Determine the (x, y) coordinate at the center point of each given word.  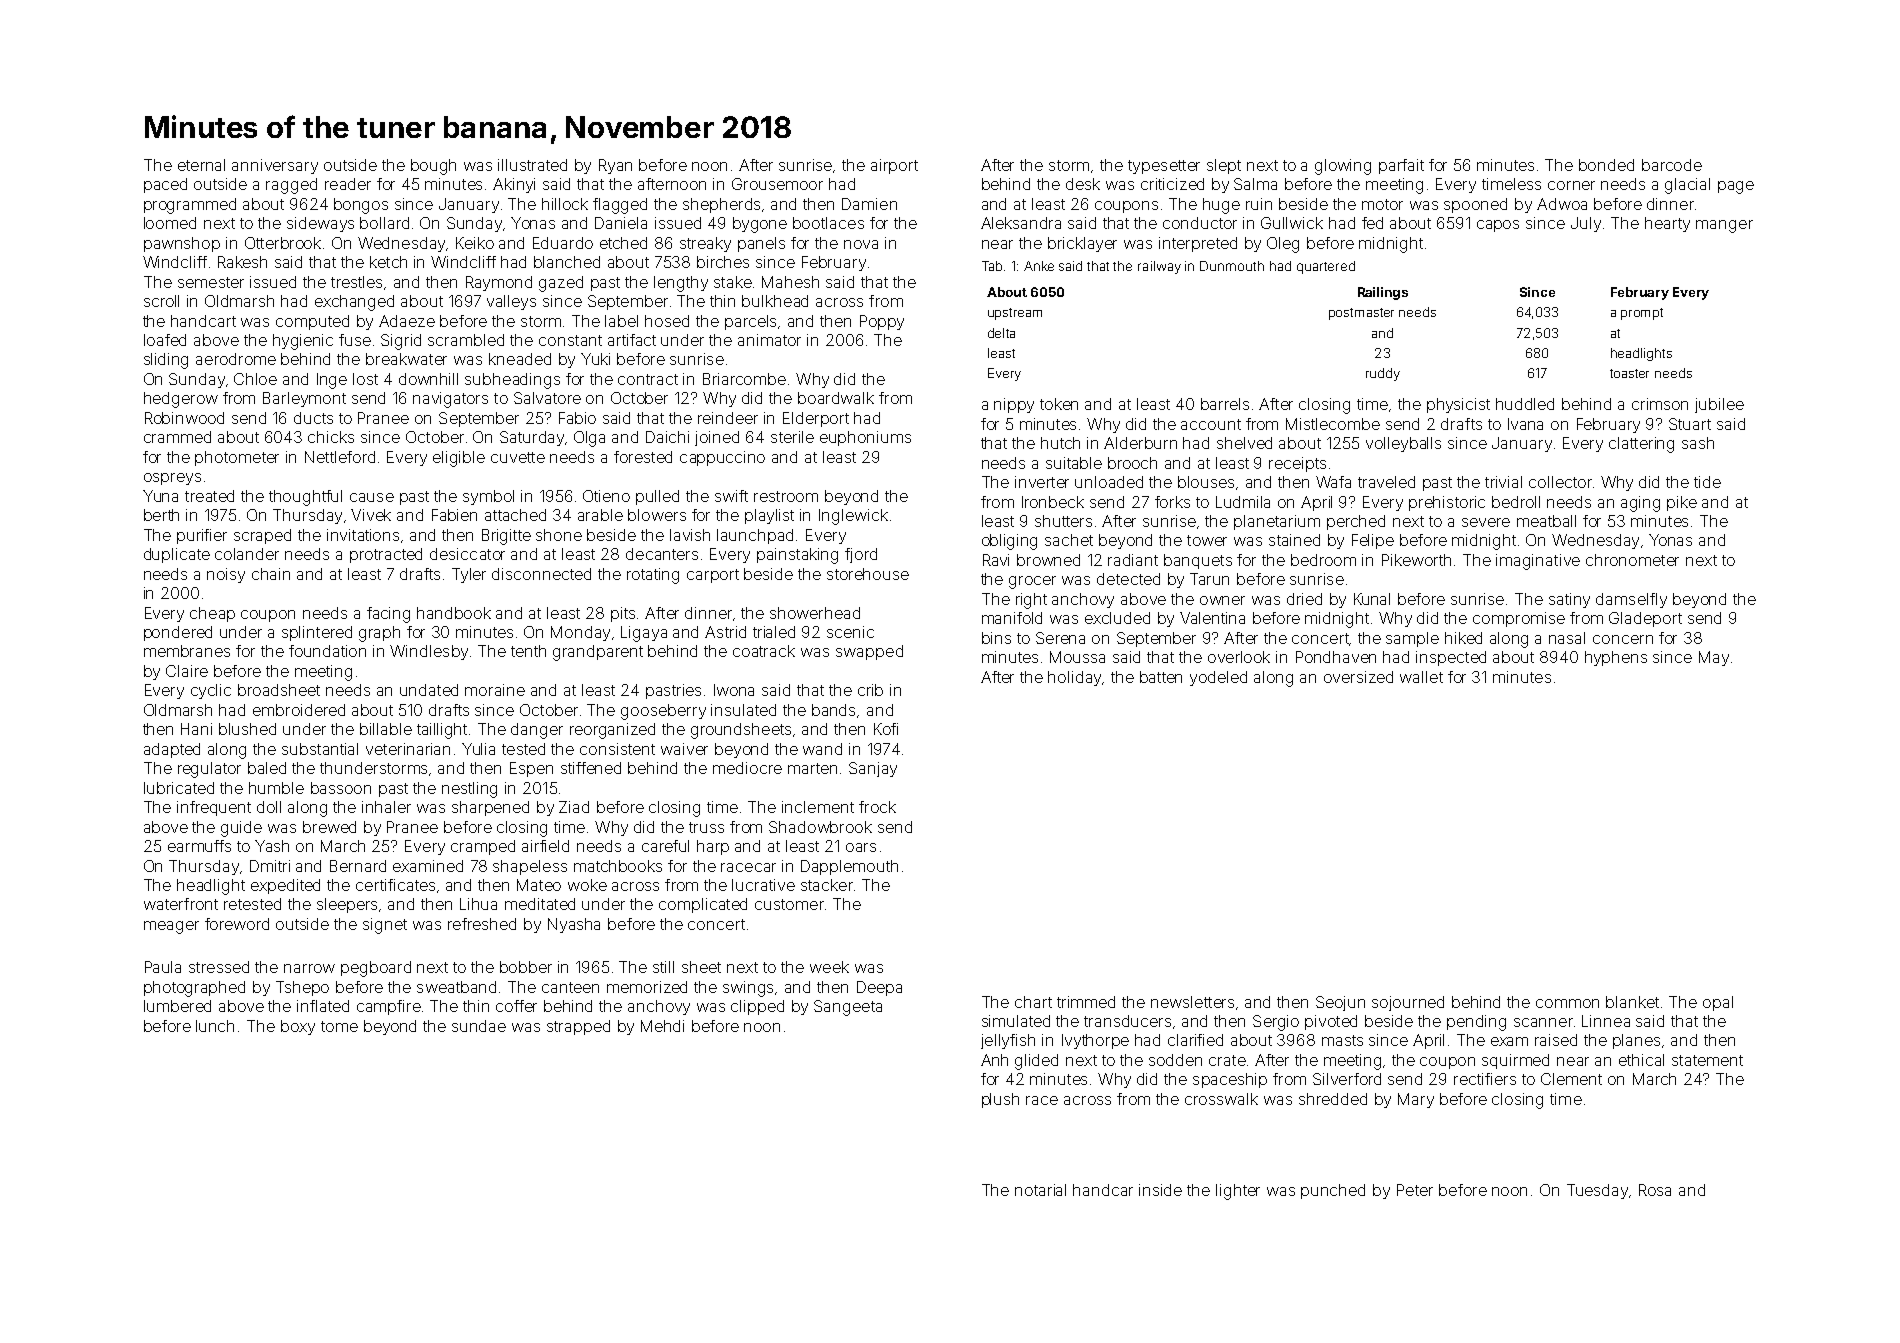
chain (271, 574)
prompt (1642, 314)
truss (706, 827)
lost (365, 379)
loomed (170, 223)
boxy (298, 1027)
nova (861, 244)
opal (1718, 1003)
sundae (479, 1026)
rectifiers (1485, 1079)
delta (1001, 333)
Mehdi (662, 1026)
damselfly (1631, 600)
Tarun (1209, 579)
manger (1724, 226)
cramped (483, 847)
